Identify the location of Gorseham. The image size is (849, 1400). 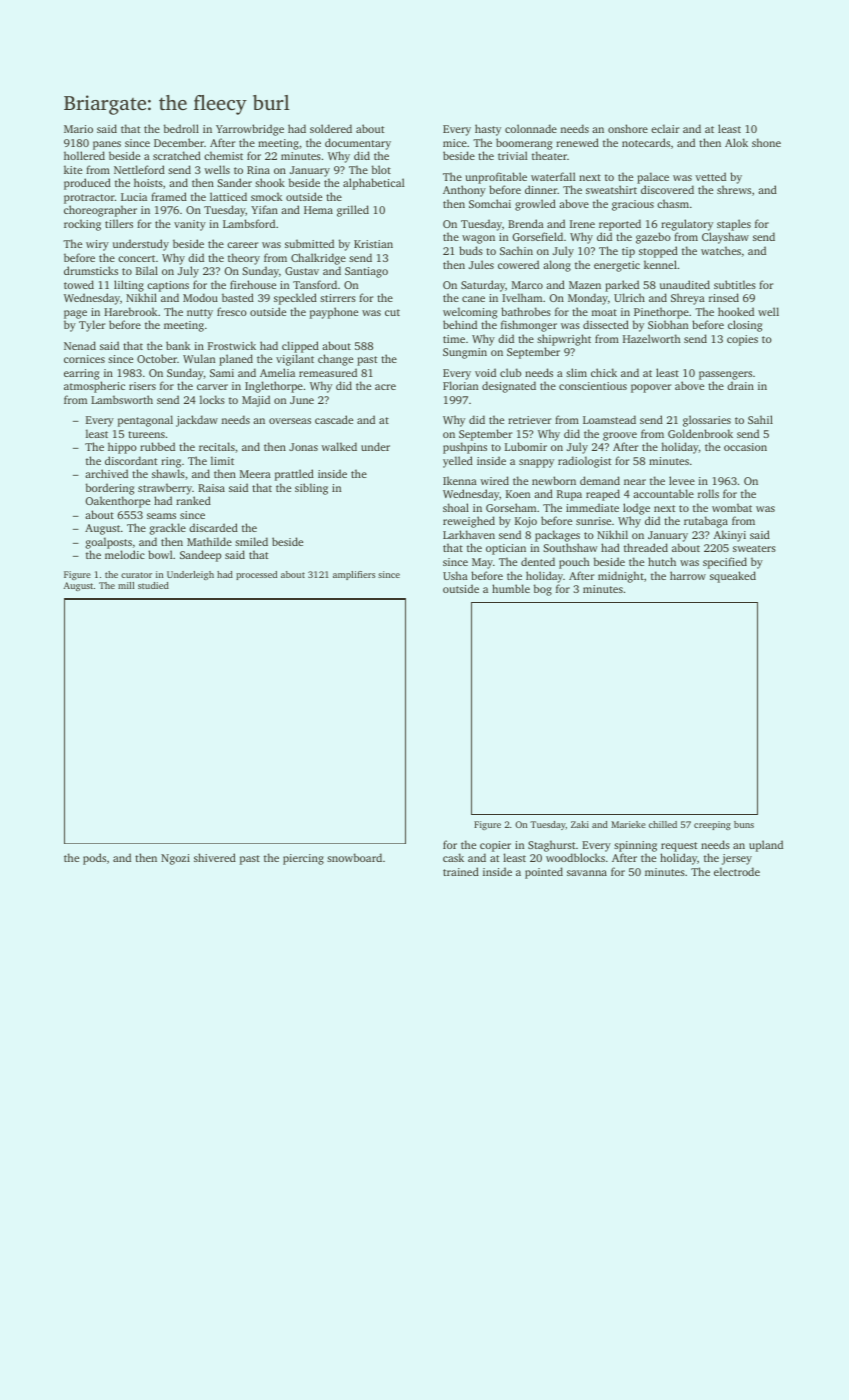
(511, 507).
